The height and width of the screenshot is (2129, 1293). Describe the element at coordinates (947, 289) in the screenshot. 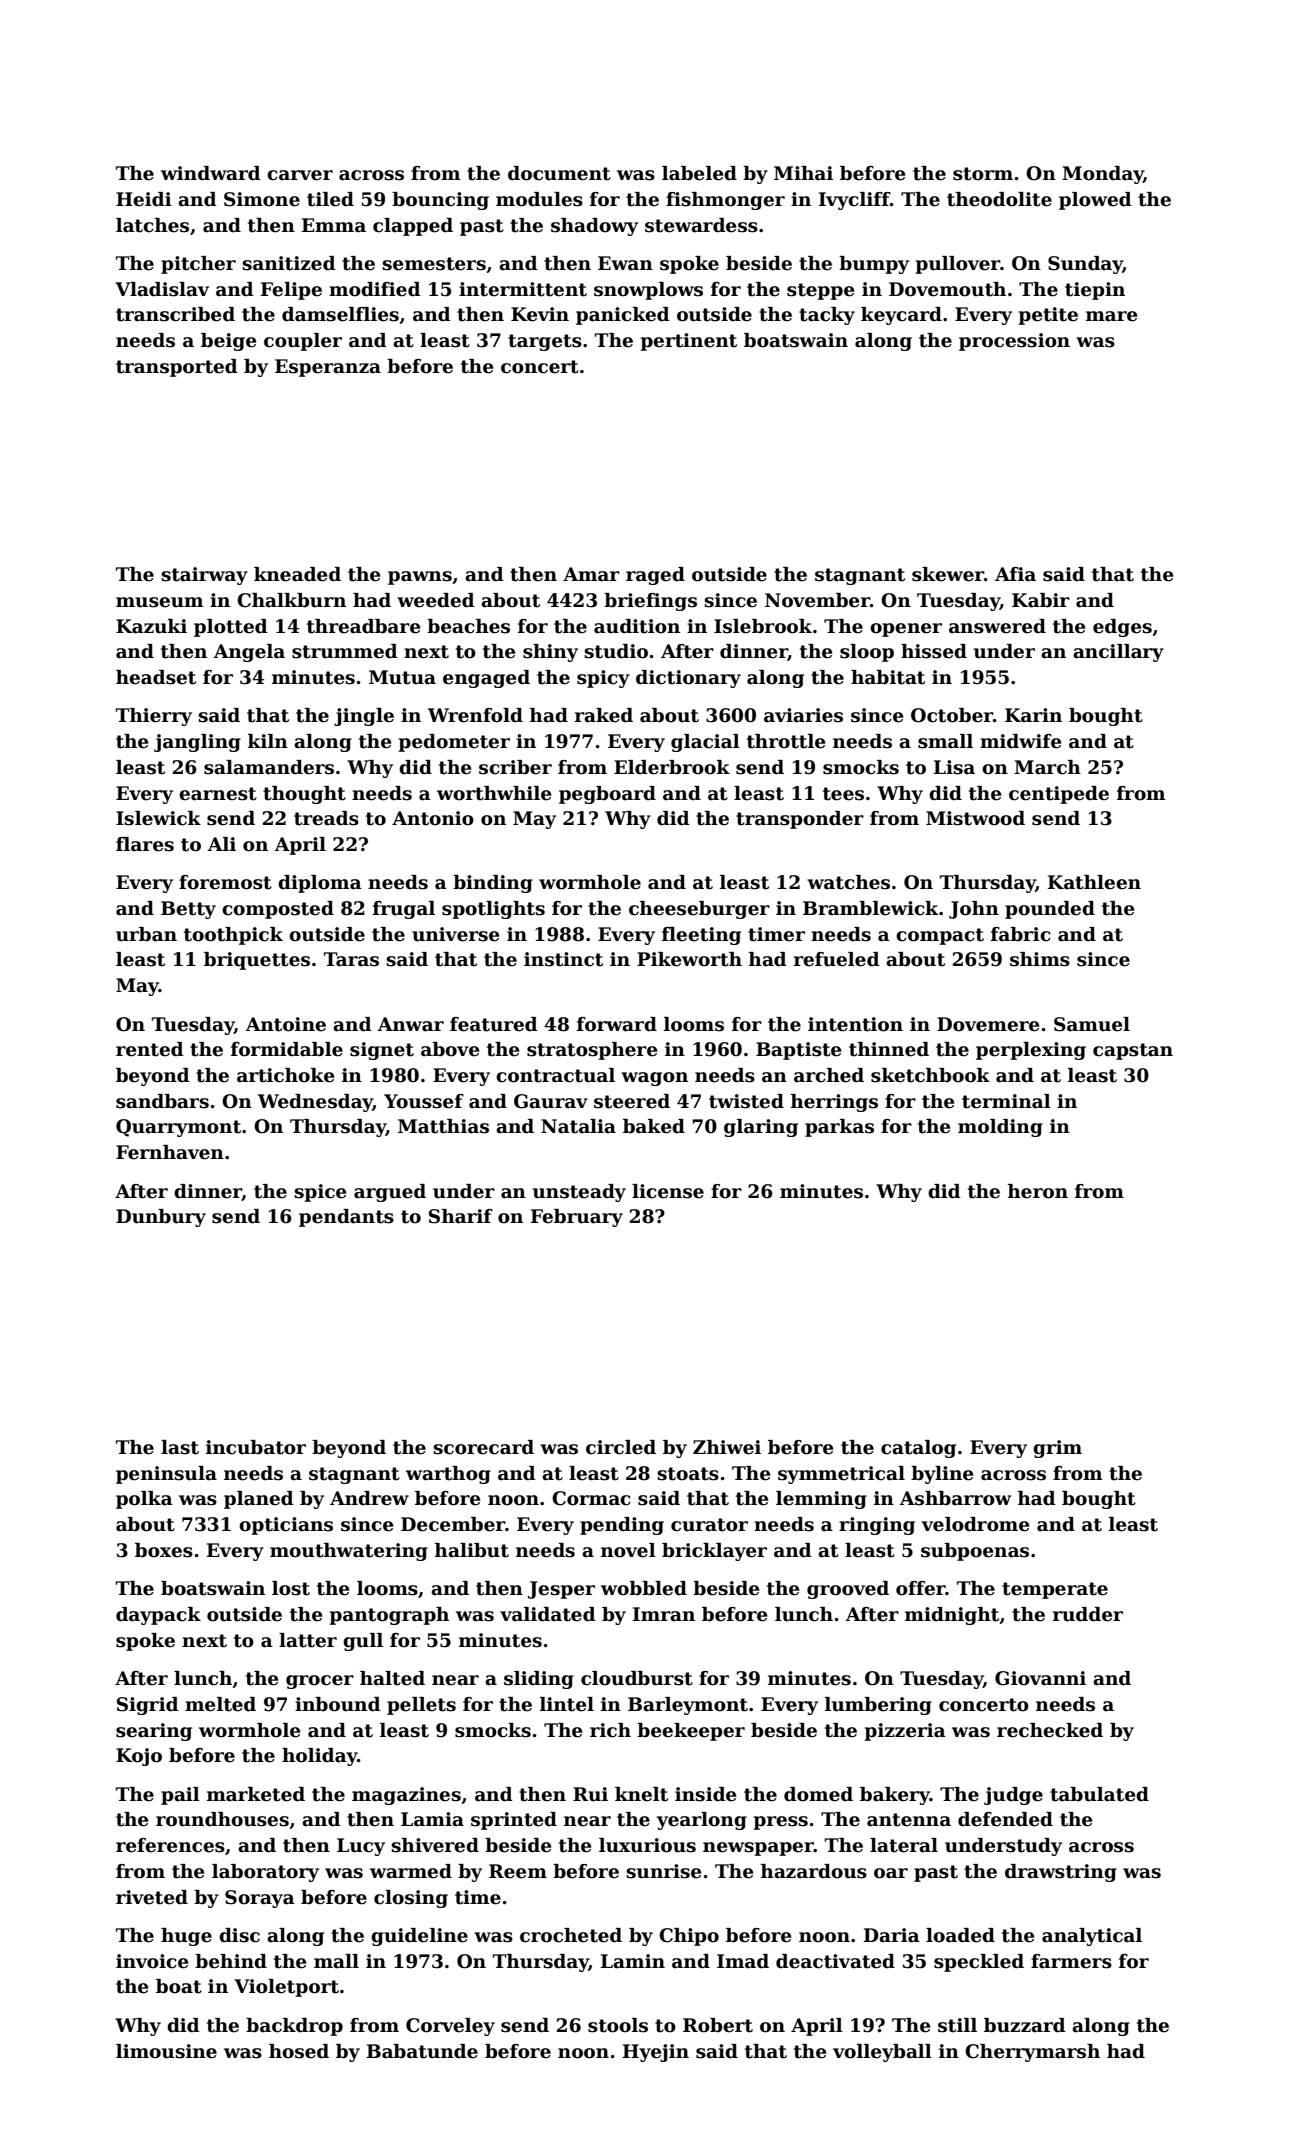

I see `Dovemouth` at that location.
